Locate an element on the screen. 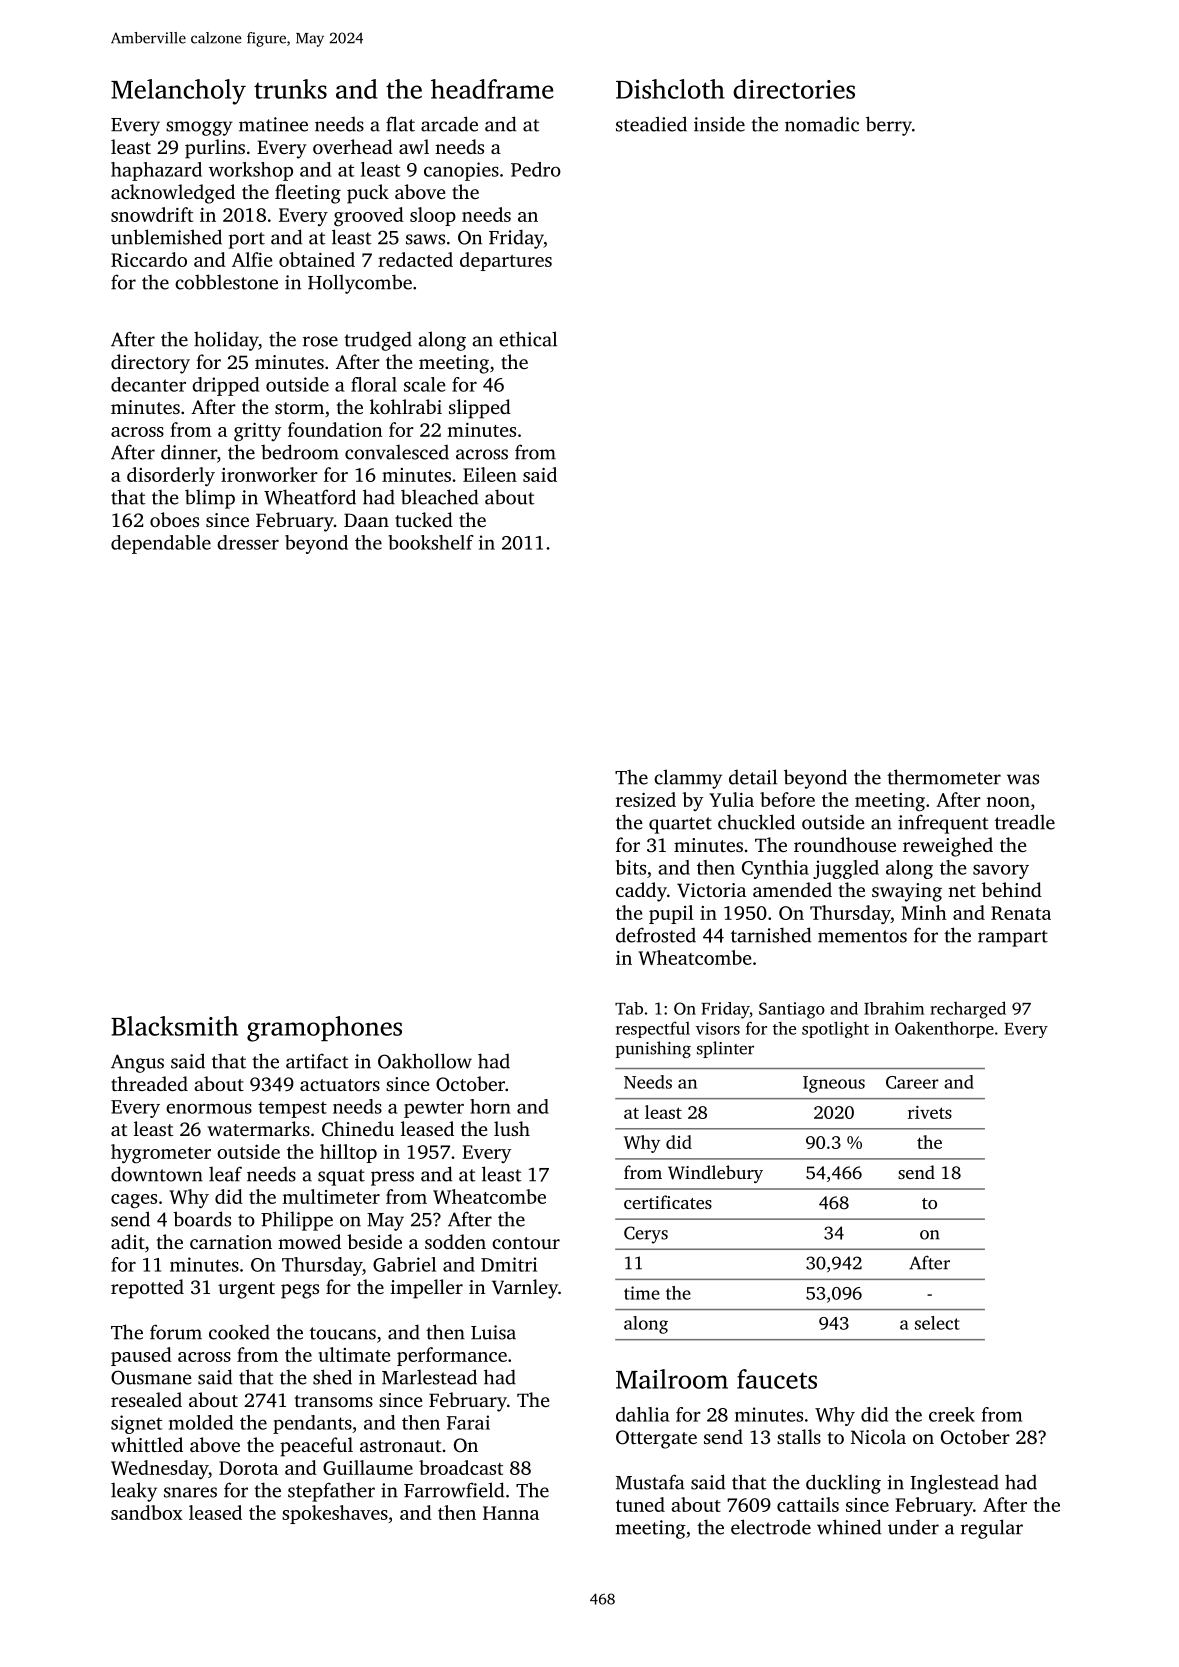 The height and width of the screenshot is (1667, 1179). Blacksmith is located at coordinates (174, 1026).
